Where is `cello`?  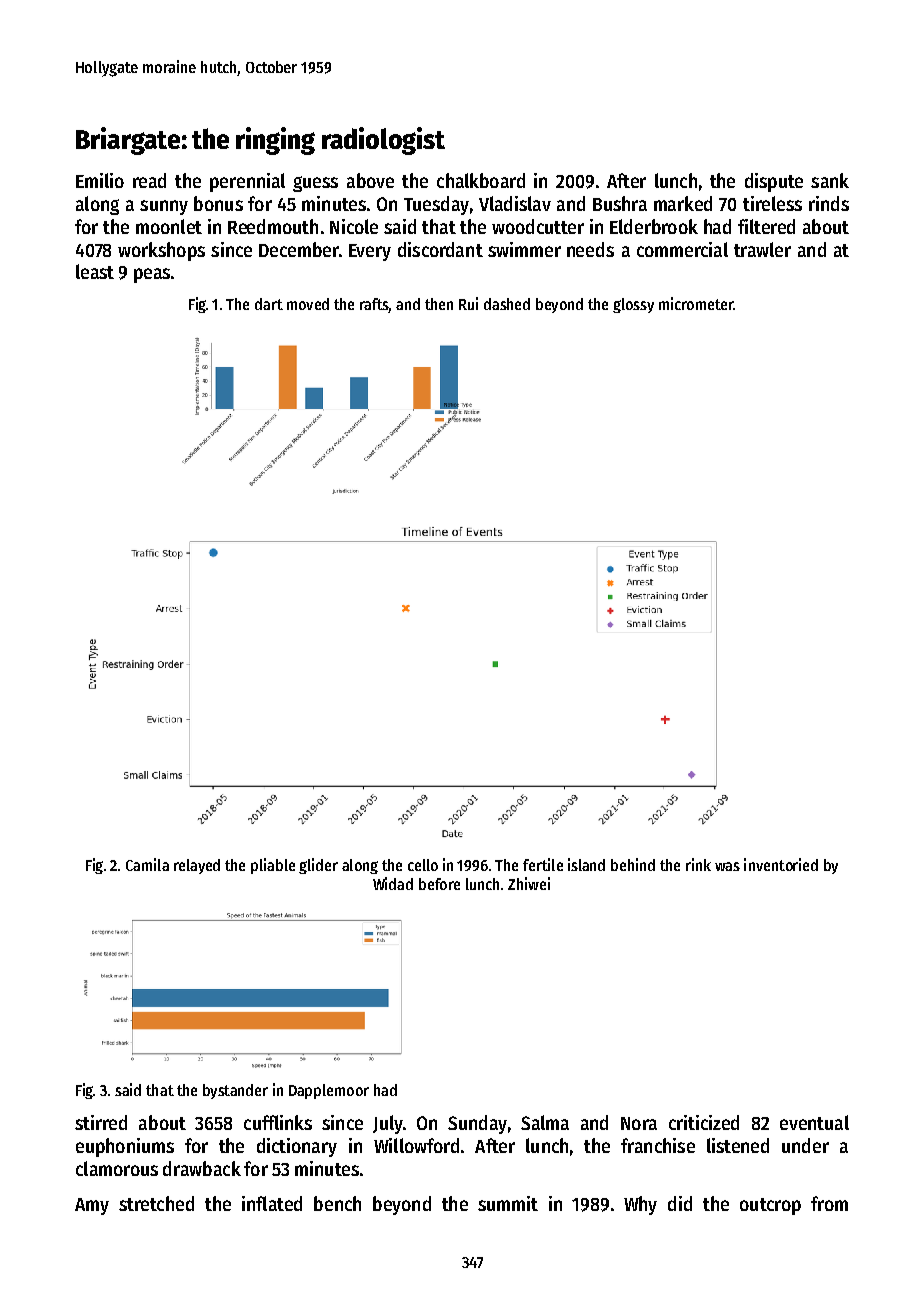
cello is located at coordinates (423, 865).
